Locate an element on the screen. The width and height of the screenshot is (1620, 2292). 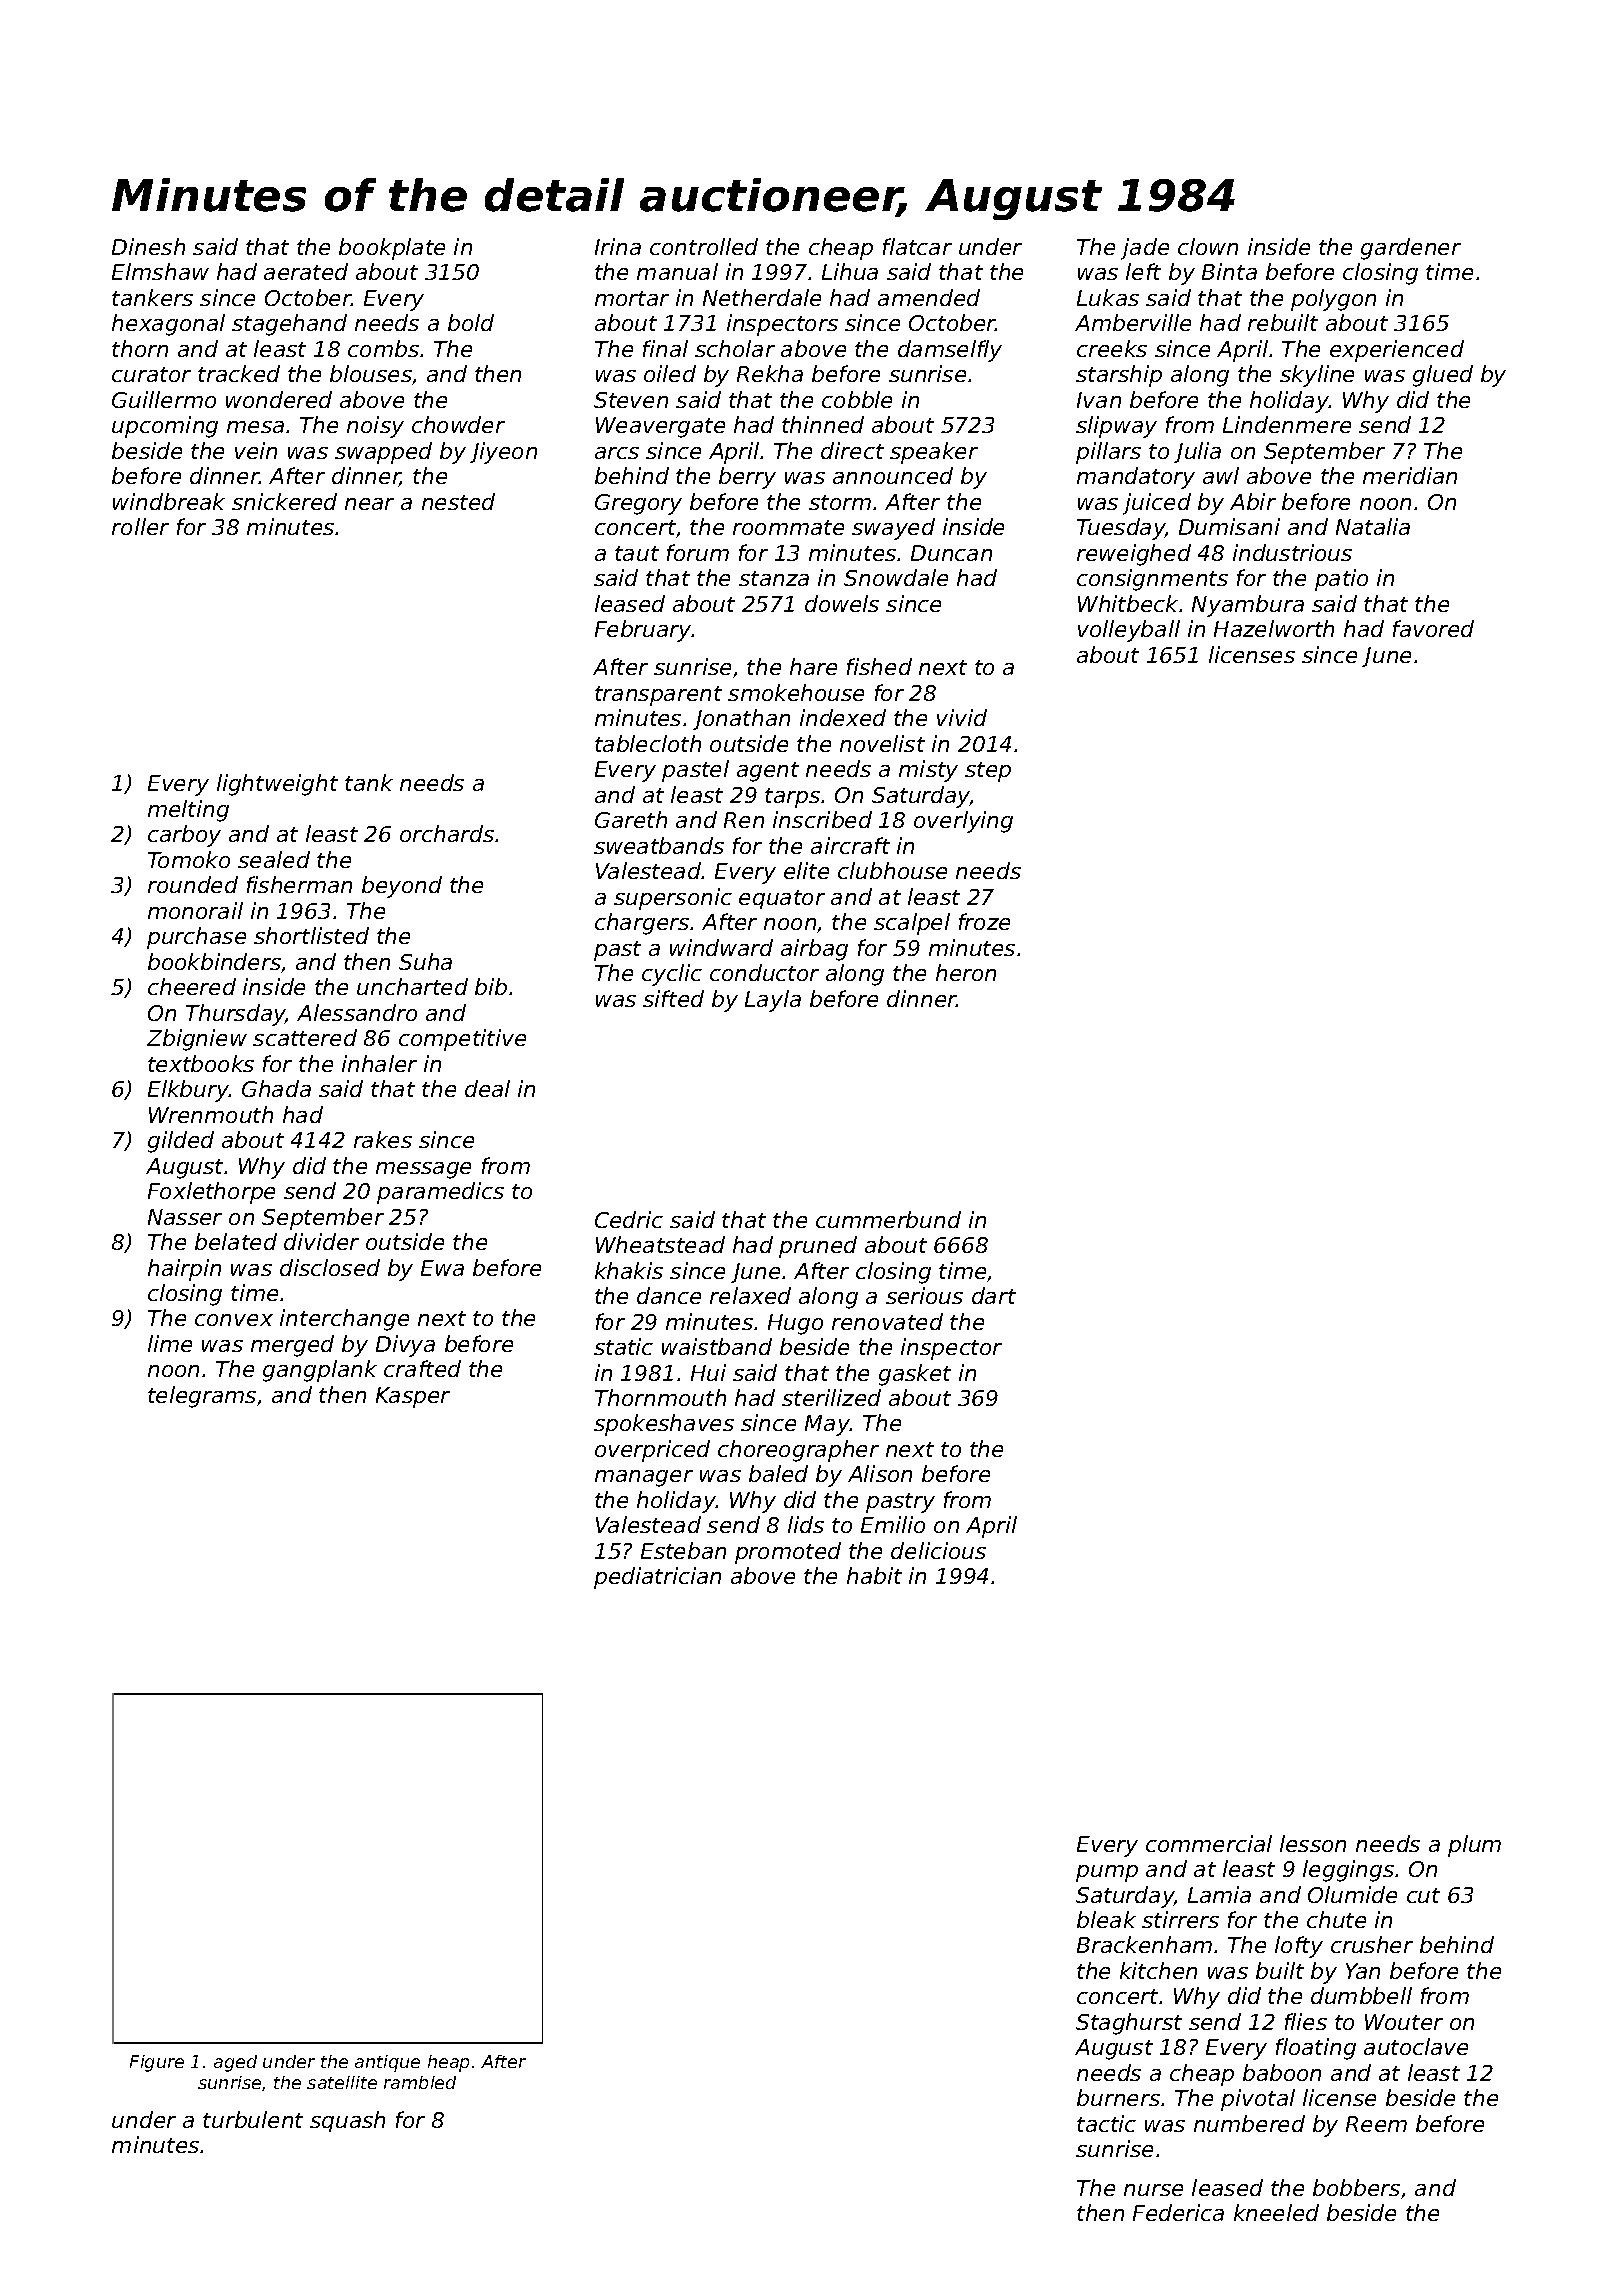
deal is located at coordinates (487, 1088).
